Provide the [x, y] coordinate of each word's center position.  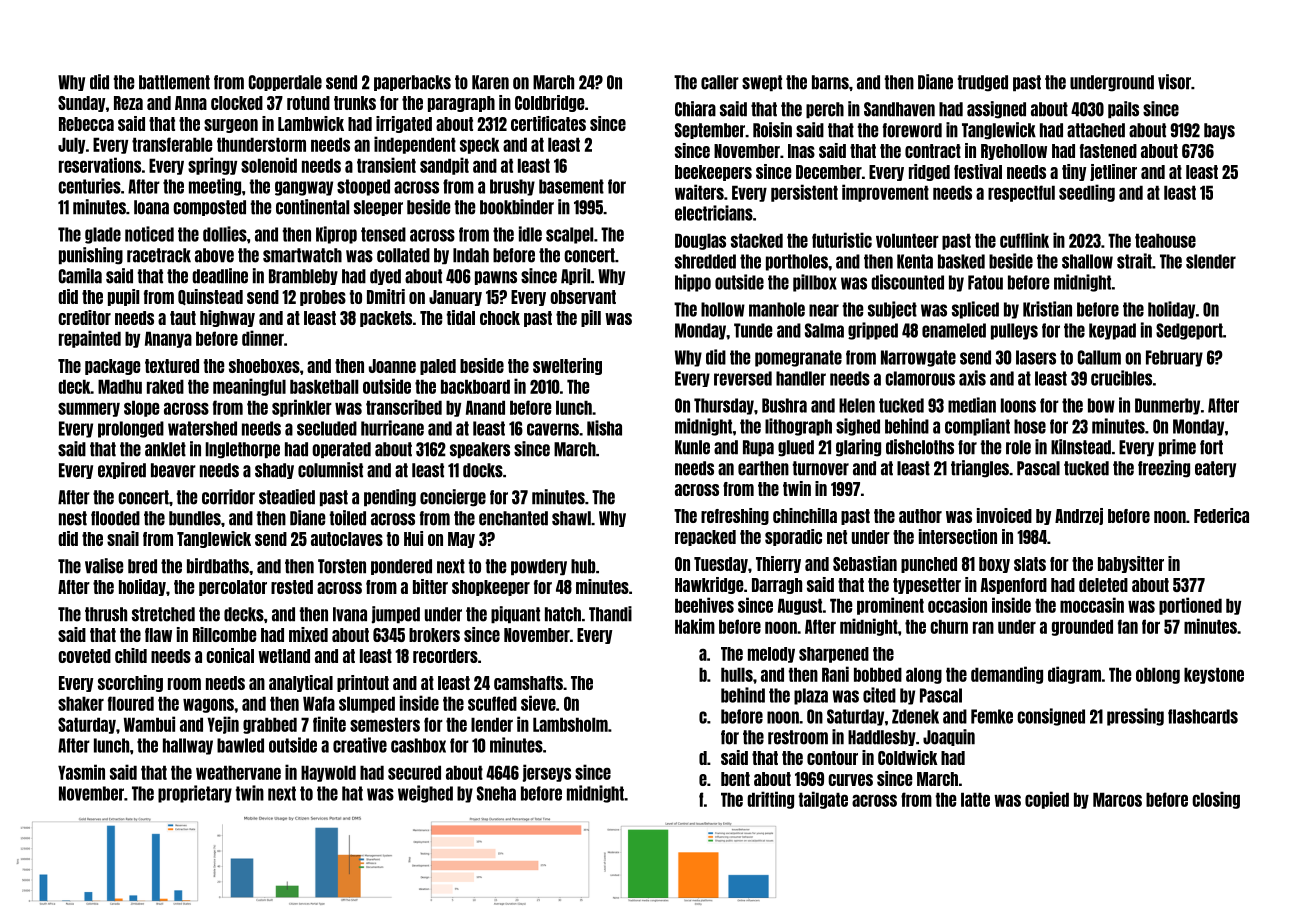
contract [933, 151]
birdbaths [218, 566]
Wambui [149, 724]
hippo [693, 283]
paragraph [461, 104]
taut [183, 318]
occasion [957, 605]
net [837, 537]
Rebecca [86, 124]
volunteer [907, 240]
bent [735, 779]
